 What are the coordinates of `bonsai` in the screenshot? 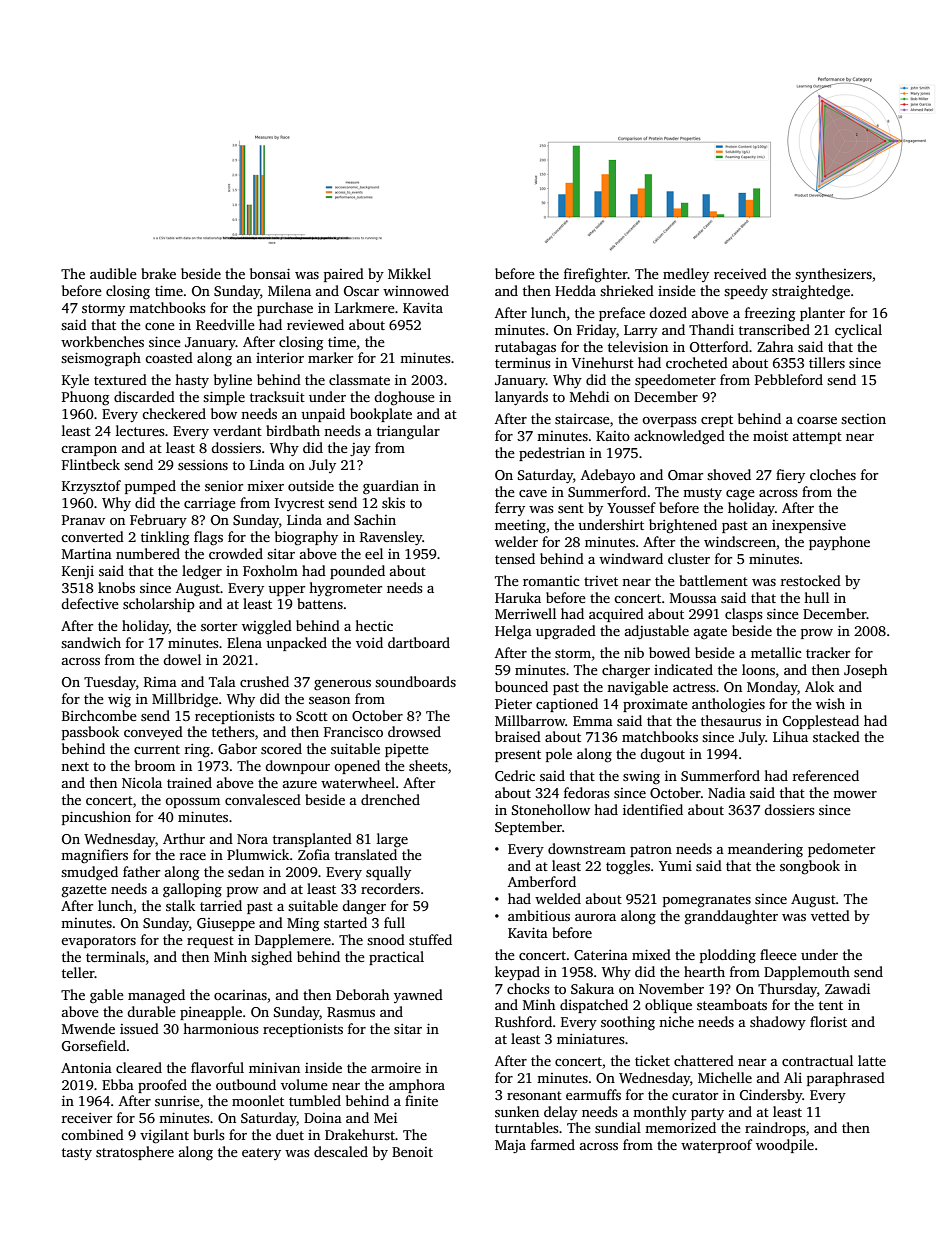 It's located at (270, 273).
